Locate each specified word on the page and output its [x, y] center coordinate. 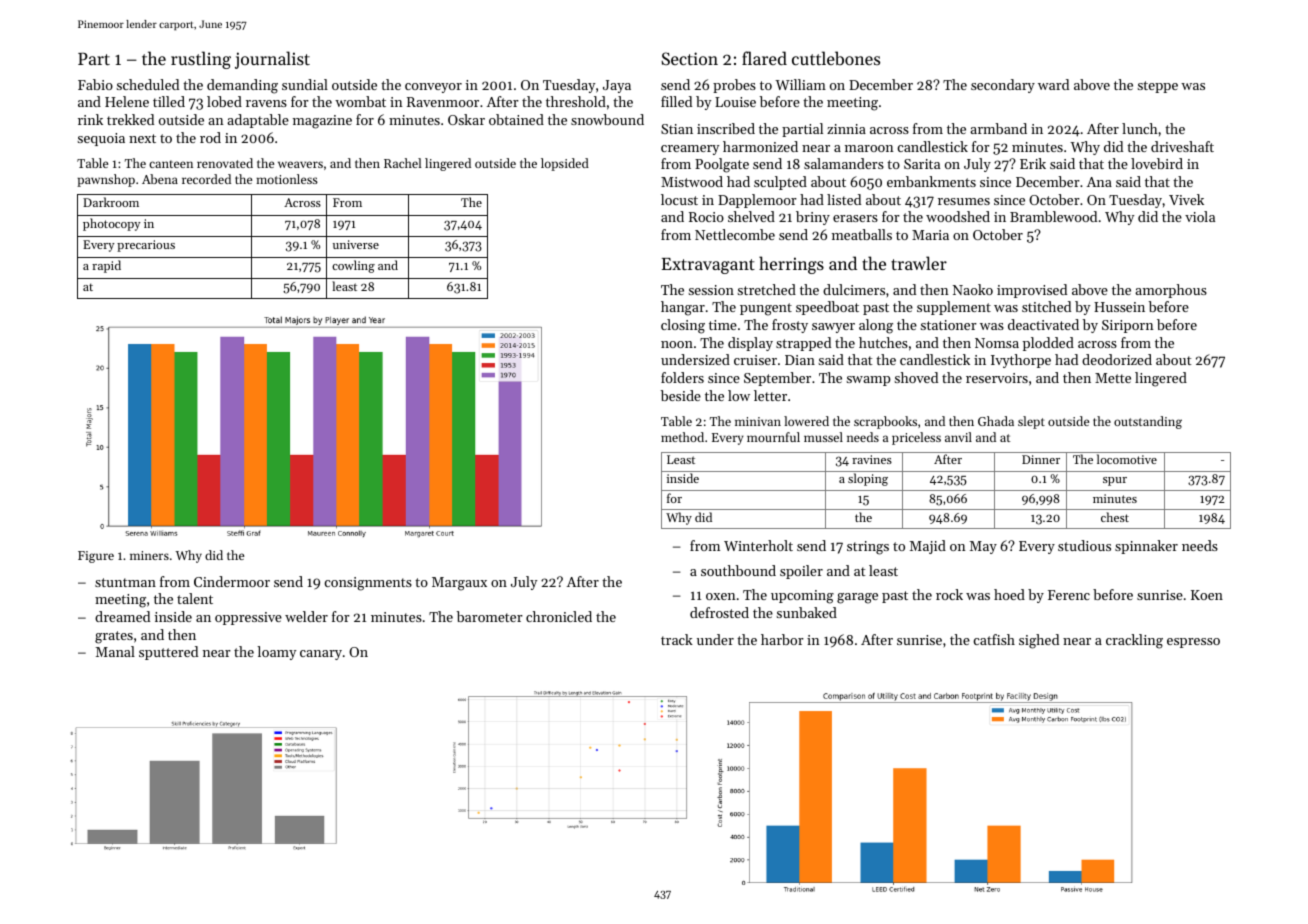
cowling [353, 266]
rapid [106, 266]
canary [321, 655]
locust [679, 199]
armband [998, 128]
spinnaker [1146, 547]
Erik [1033, 163]
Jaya [617, 86]
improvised [1032, 291]
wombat [360, 101]
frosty [790, 326]
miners [149, 555]
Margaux [459, 584]
